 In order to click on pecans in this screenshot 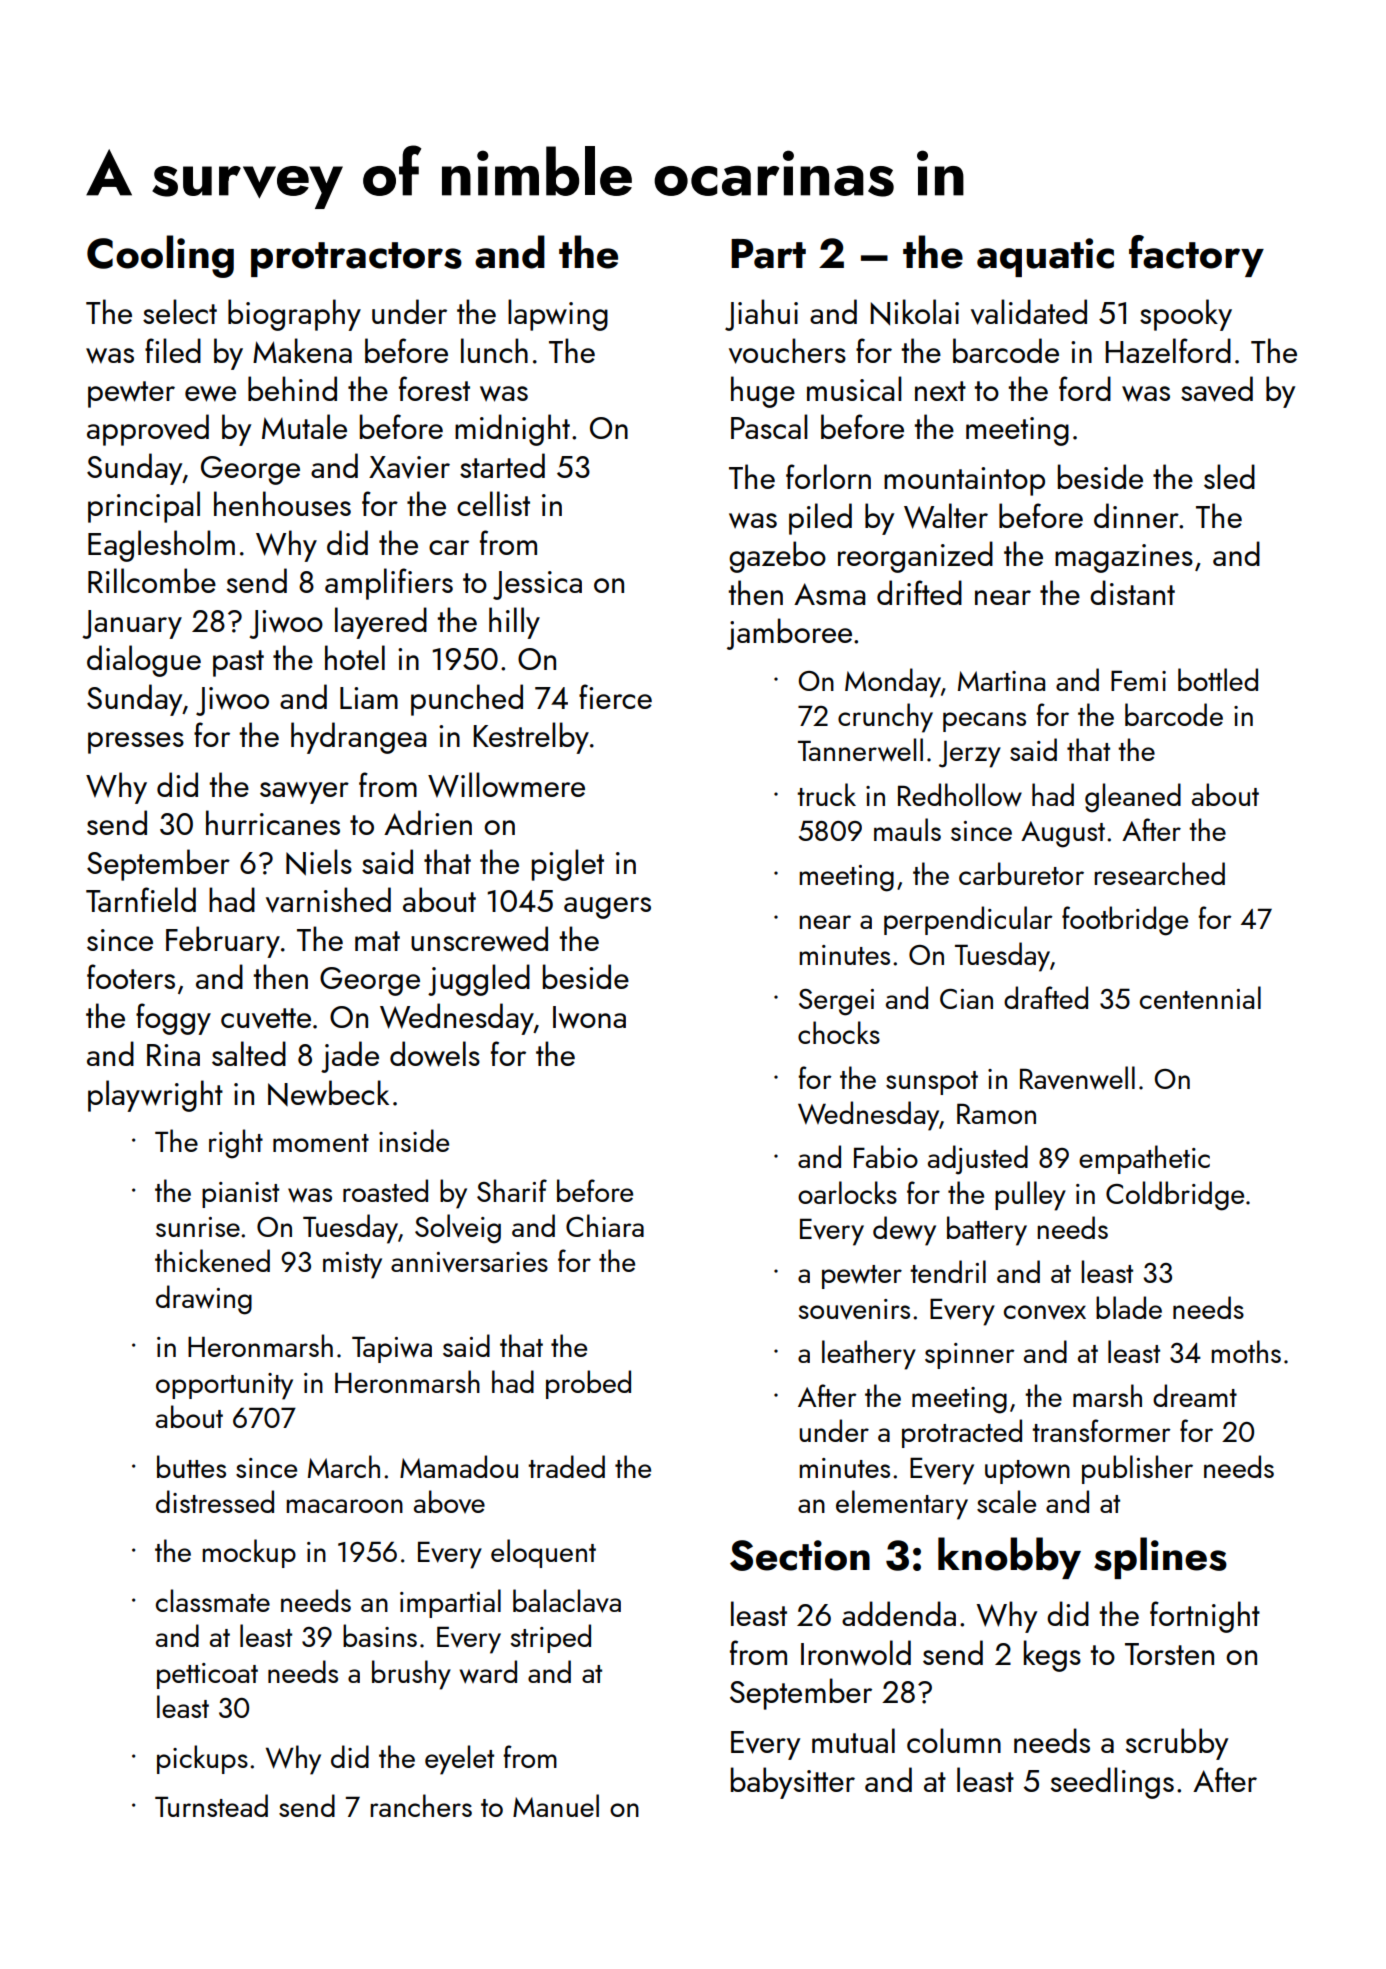, I will do `click(984, 722)`.
